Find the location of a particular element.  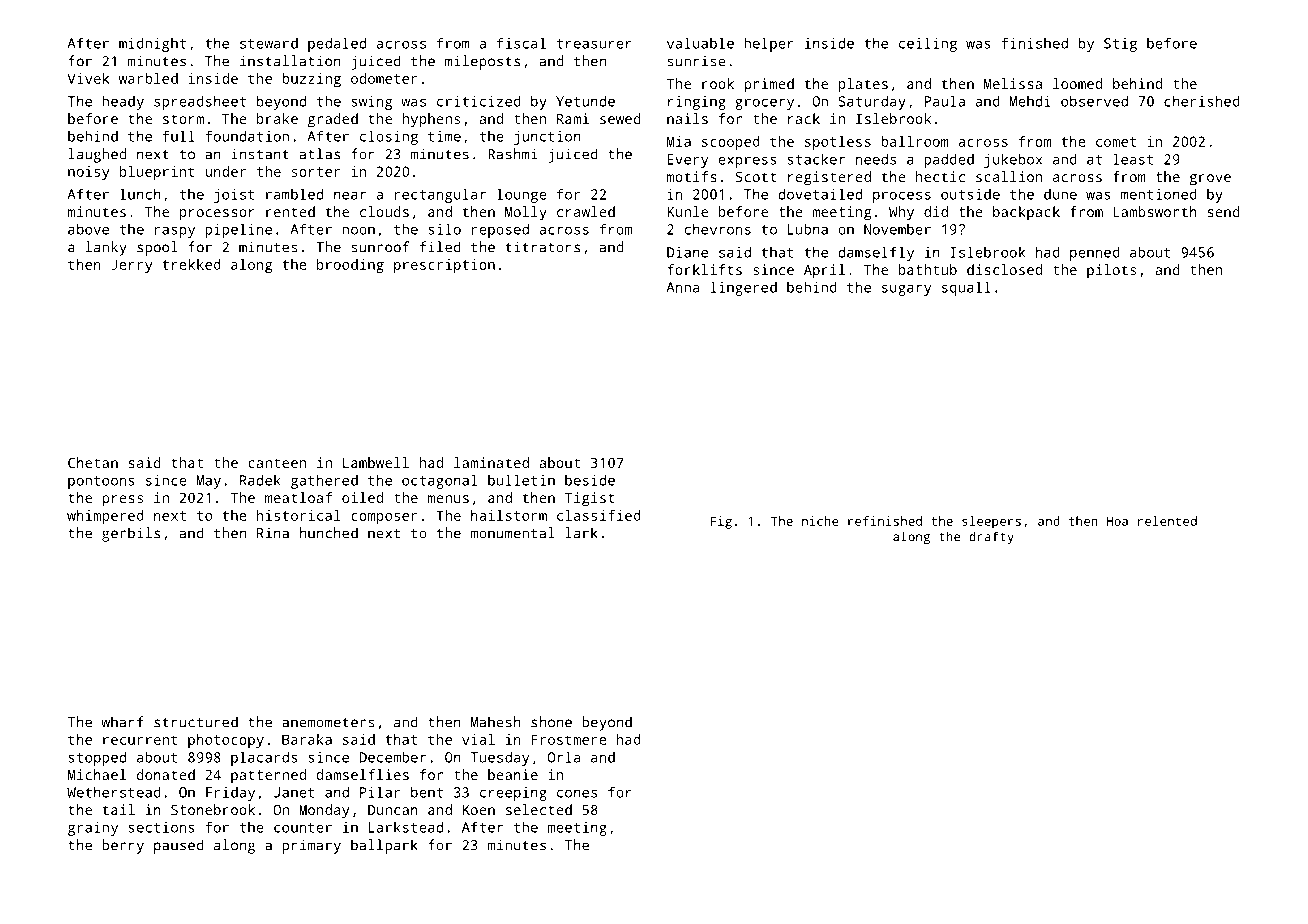

monumental is located at coordinates (512, 533).
